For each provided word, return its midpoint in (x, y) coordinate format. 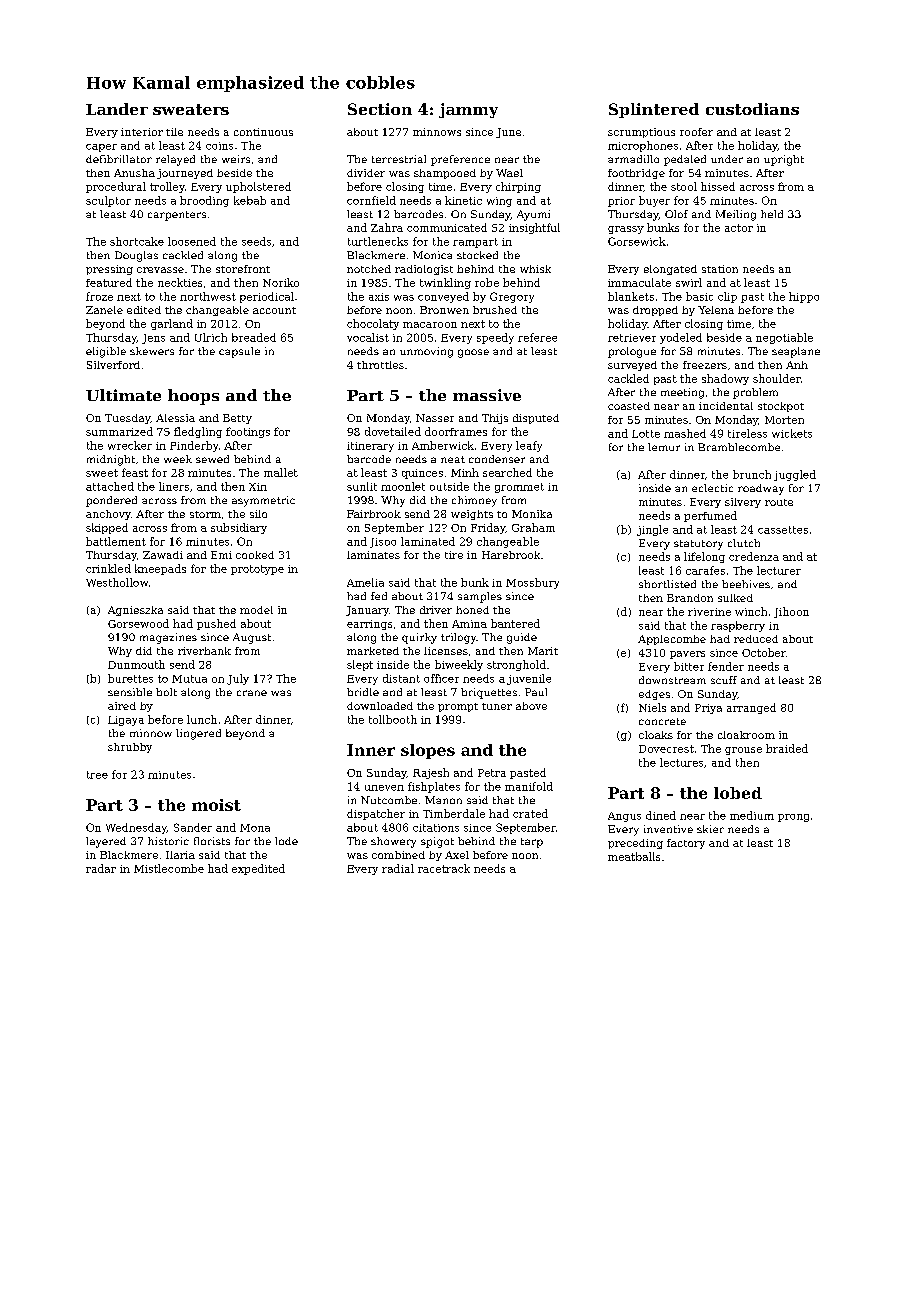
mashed (685, 433)
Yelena (716, 310)
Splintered (654, 110)
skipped (107, 528)
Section (380, 109)
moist (216, 805)
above (531, 706)
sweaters (191, 109)
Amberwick (443, 445)
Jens (153, 339)
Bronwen (444, 310)
